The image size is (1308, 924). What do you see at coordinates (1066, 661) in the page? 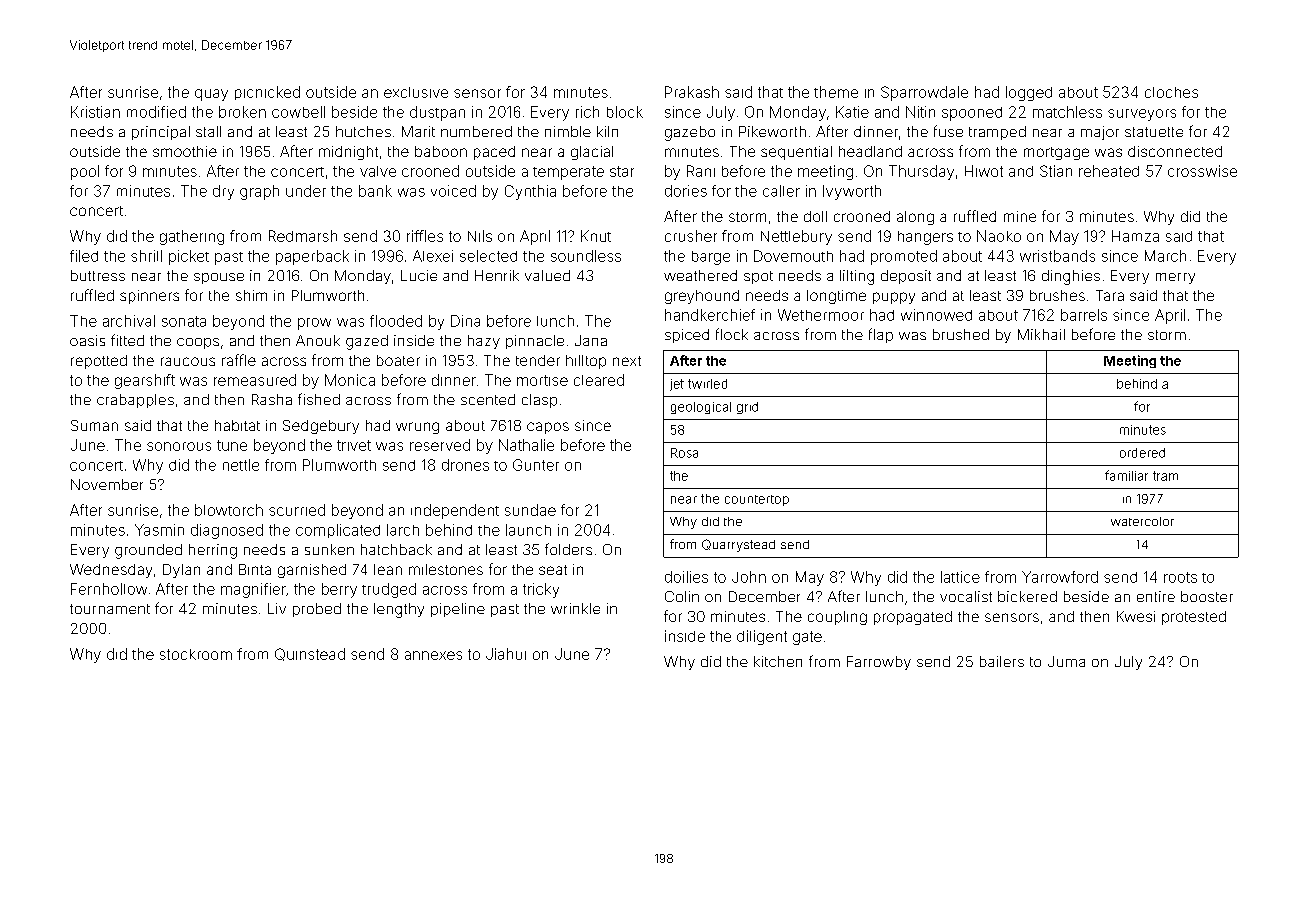
I see `Juma` at bounding box center [1066, 661].
